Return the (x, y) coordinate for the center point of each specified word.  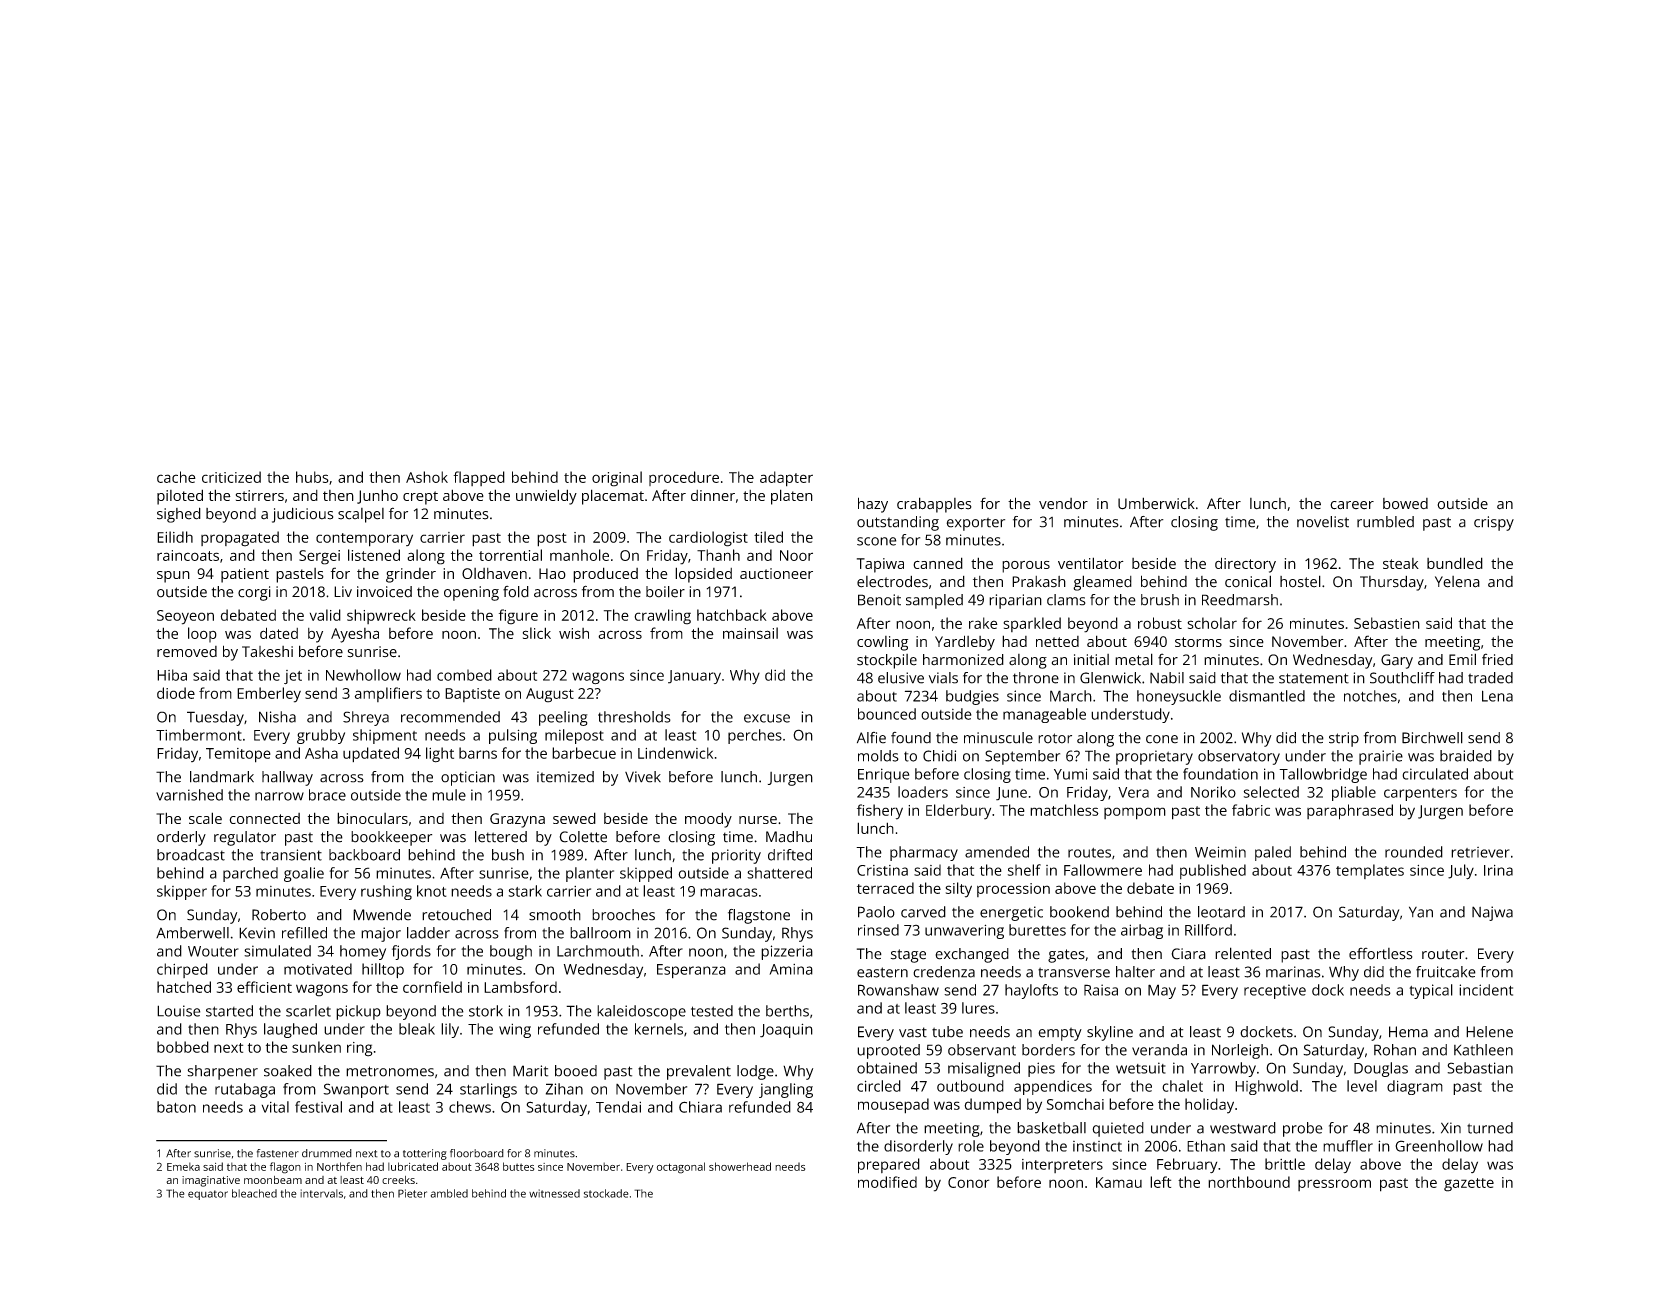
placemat (613, 497)
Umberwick (1156, 503)
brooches (623, 915)
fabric (1251, 810)
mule (449, 795)
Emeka (183, 1166)
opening (471, 593)
